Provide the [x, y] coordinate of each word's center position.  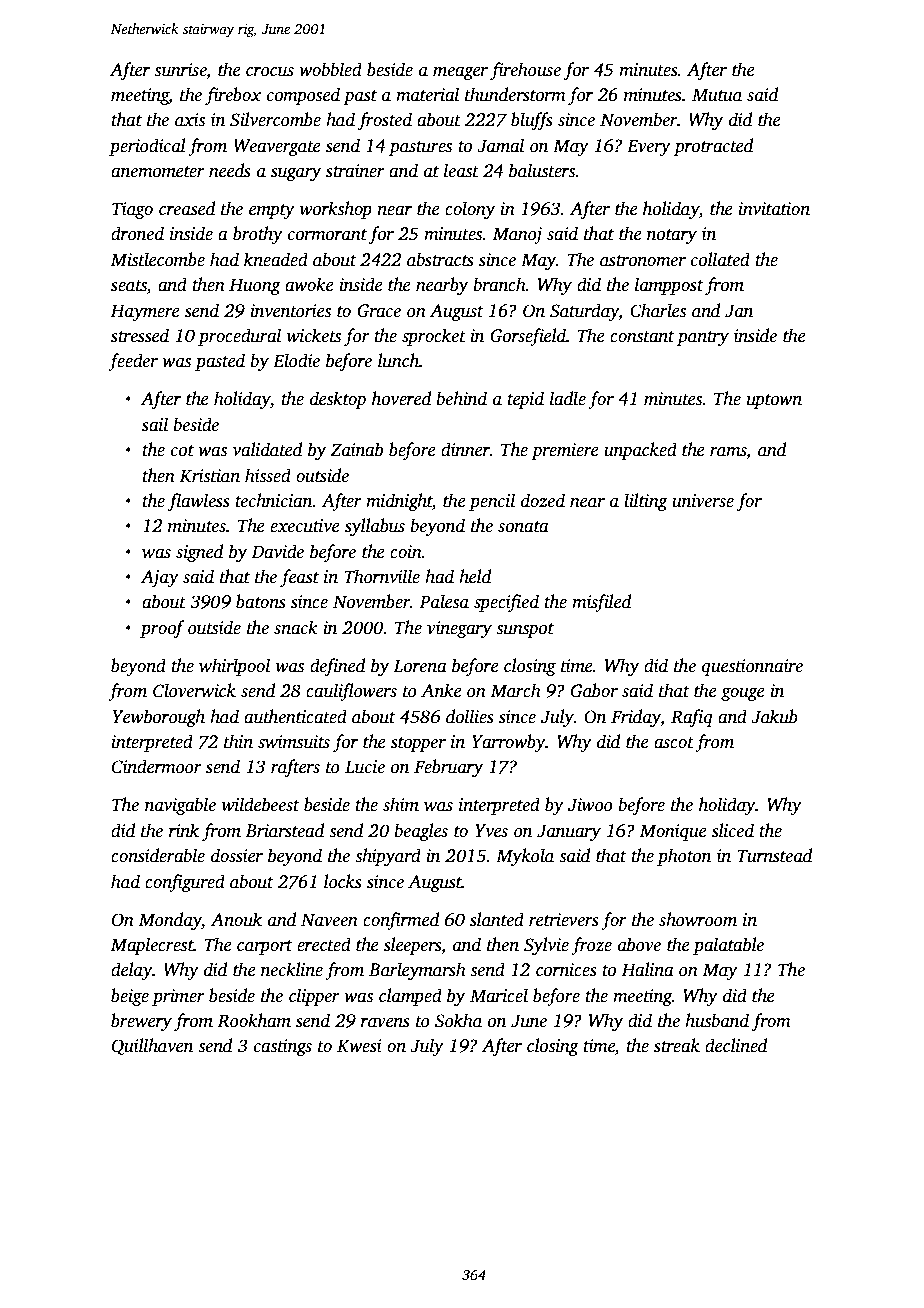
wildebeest [260, 804]
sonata [523, 527]
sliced [733, 830]
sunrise [180, 70]
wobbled [330, 69]
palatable [728, 946]
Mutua [717, 95]
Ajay [160, 578]
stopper [418, 744]
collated [720, 259]
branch [499, 284]
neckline [292, 969]
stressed [140, 335]
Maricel [499, 995]
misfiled [601, 603]
